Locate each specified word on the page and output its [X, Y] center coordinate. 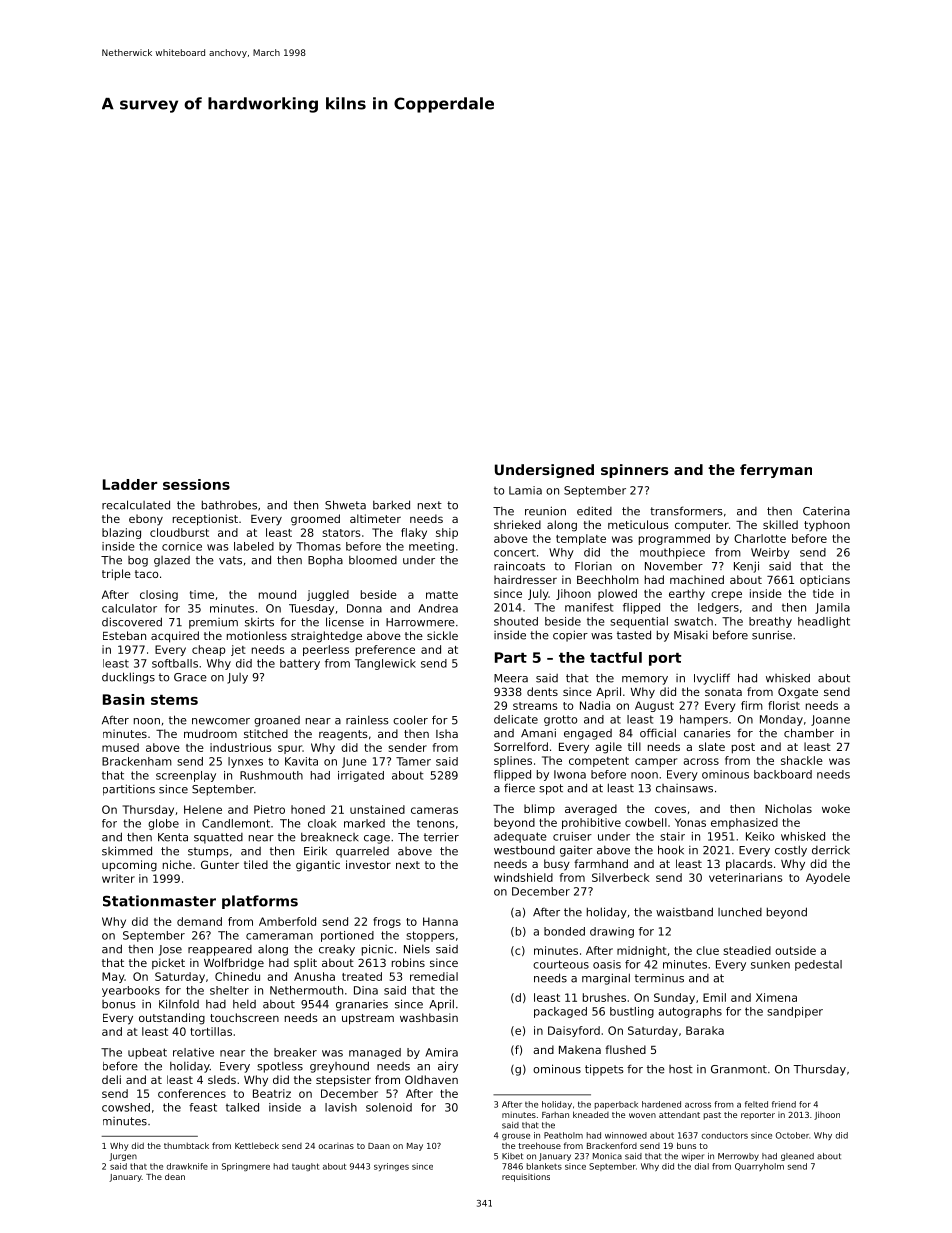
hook [671, 850]
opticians [825, 580]
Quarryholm [759, 1167]
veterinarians [745, 877]
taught [305, 1167]
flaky [414, 533]
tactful [616, 657]
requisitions [526, 1177]
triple [116, 575]
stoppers [430, 936]
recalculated [136, 505]
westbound [524, 850]
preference [385, 650]
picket [168, 963]
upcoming [129, 866]
